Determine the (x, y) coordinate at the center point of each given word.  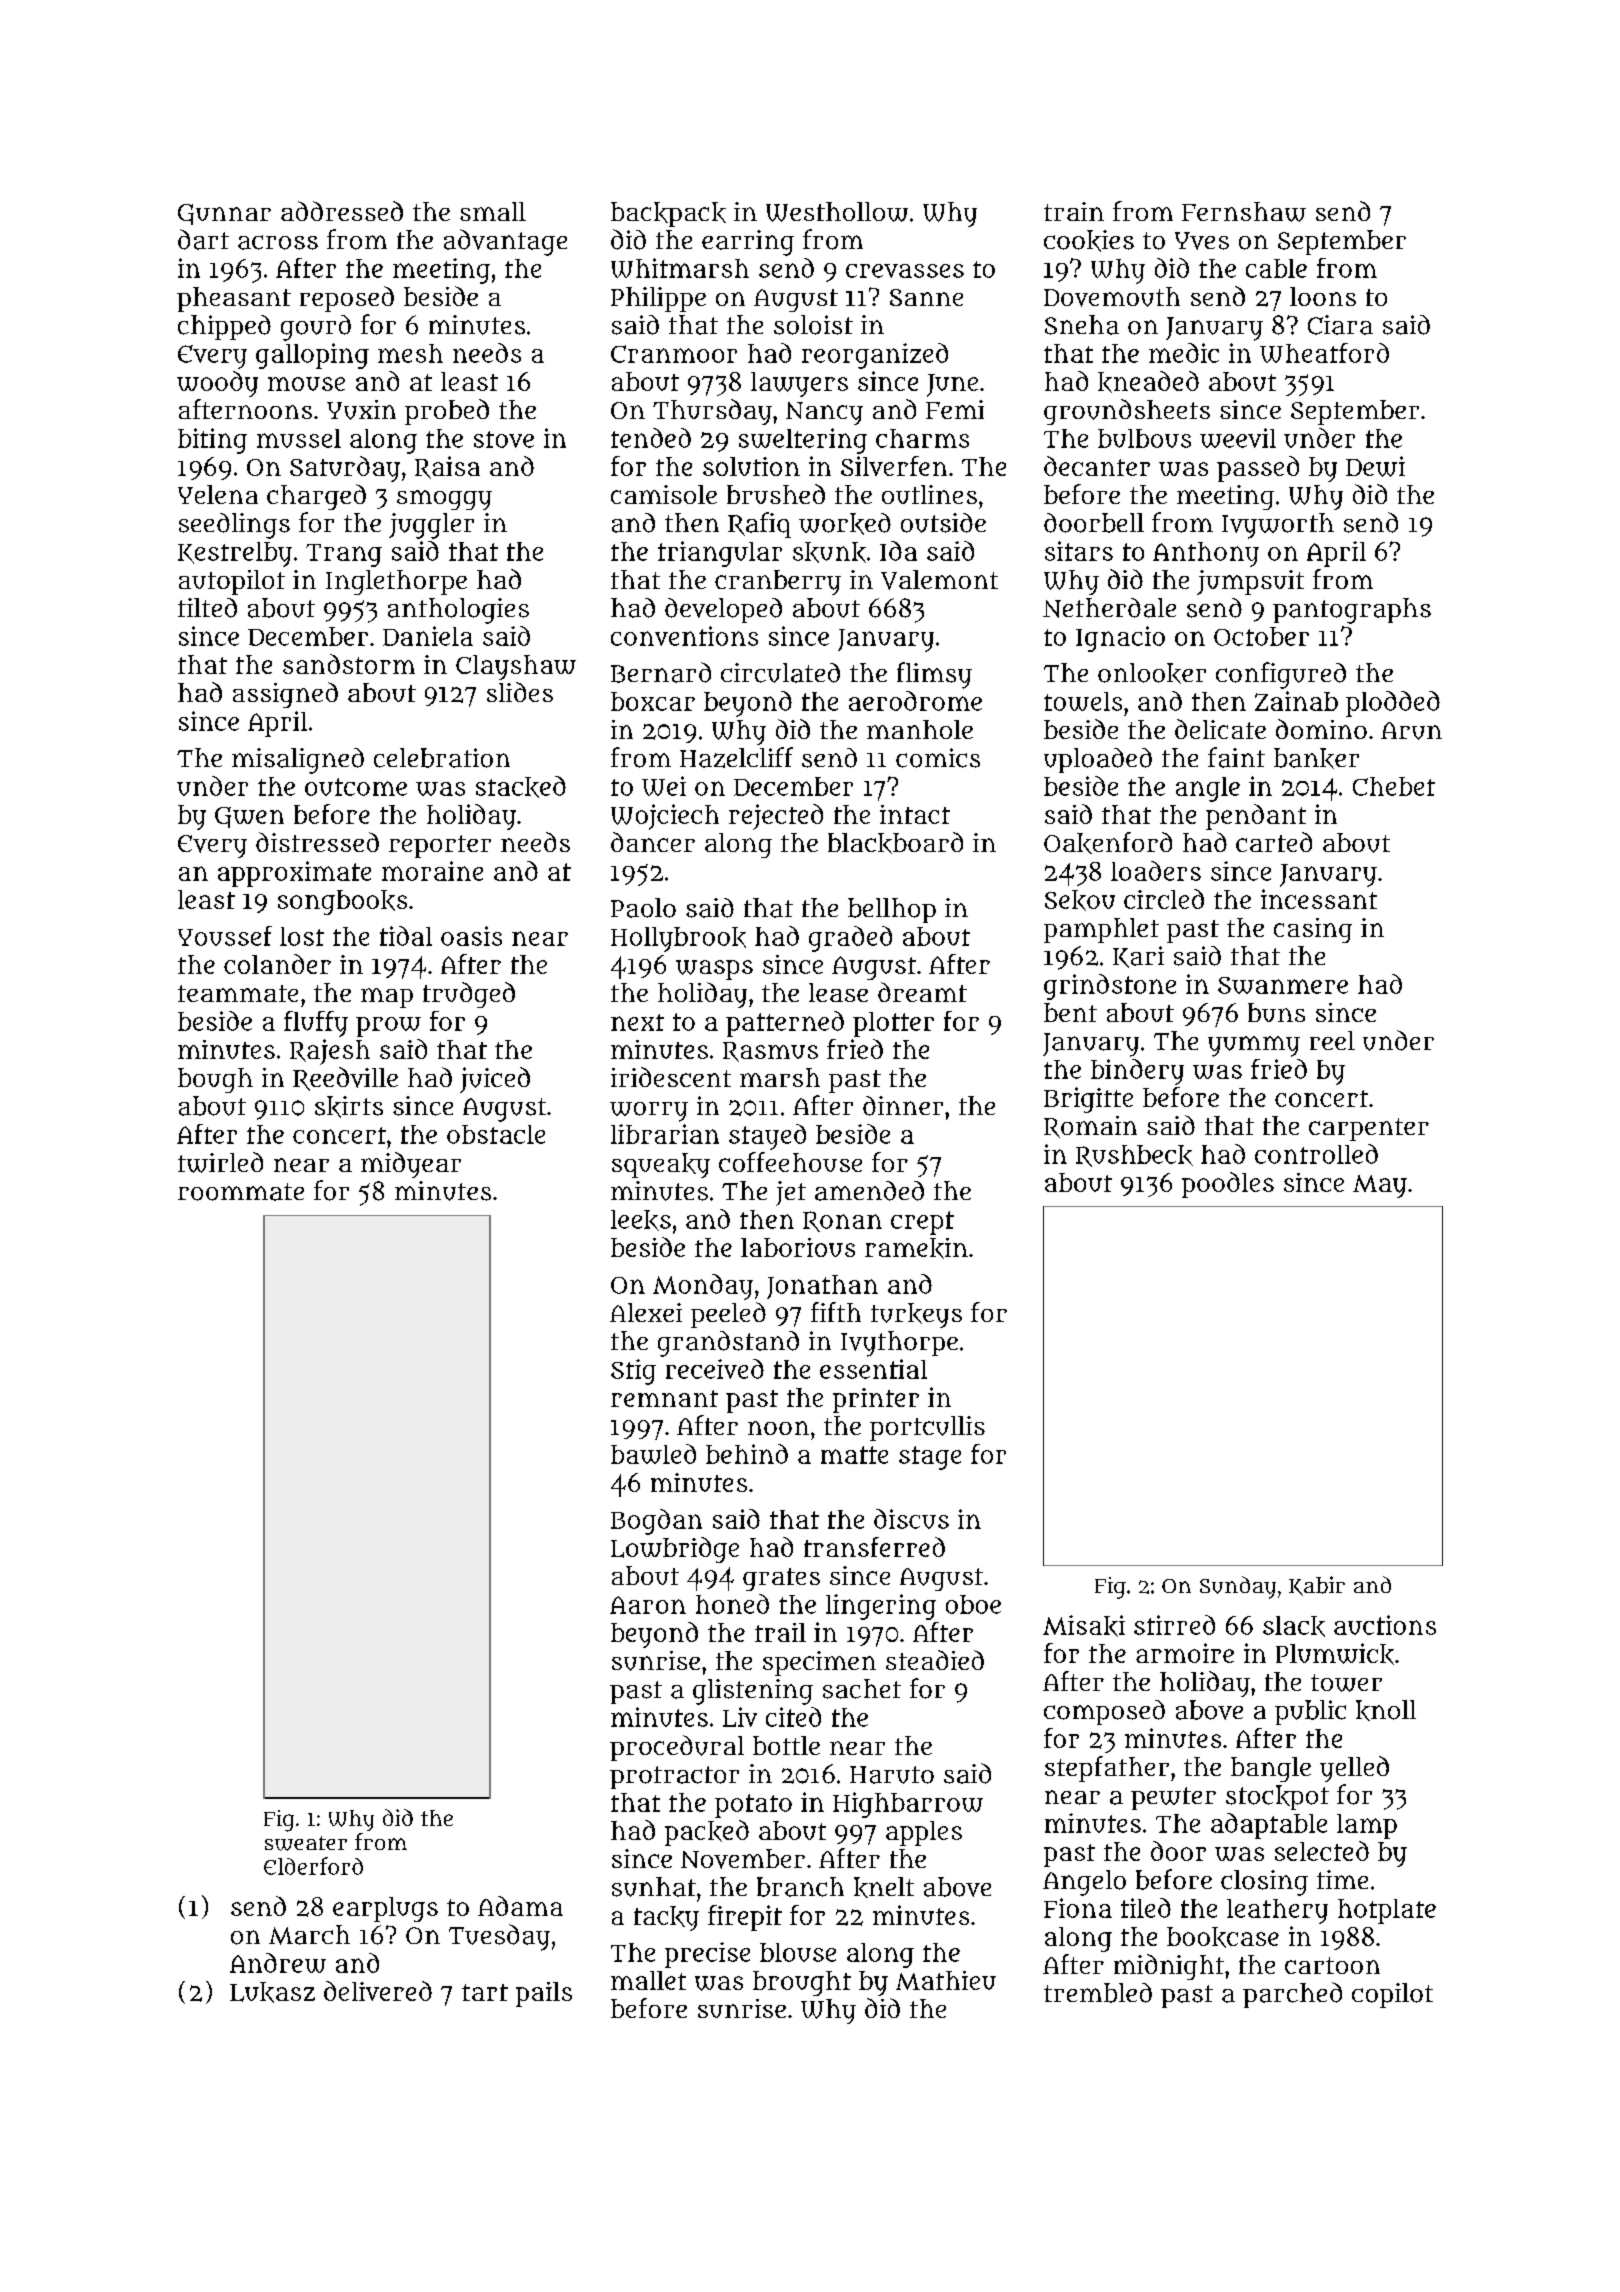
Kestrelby (235, 554)
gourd (316, 328)
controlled (1316, 1154)
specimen (819, 1663)
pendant (1256, 817)
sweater (306, 1843)
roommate (241, 1192)
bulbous (1144, 438)
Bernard (661, 672)
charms (922, 438)
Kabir (1317, 1586)
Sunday (1238, 1587)
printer (876, 1400)
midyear (411, 1165)
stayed (767, 1137)
